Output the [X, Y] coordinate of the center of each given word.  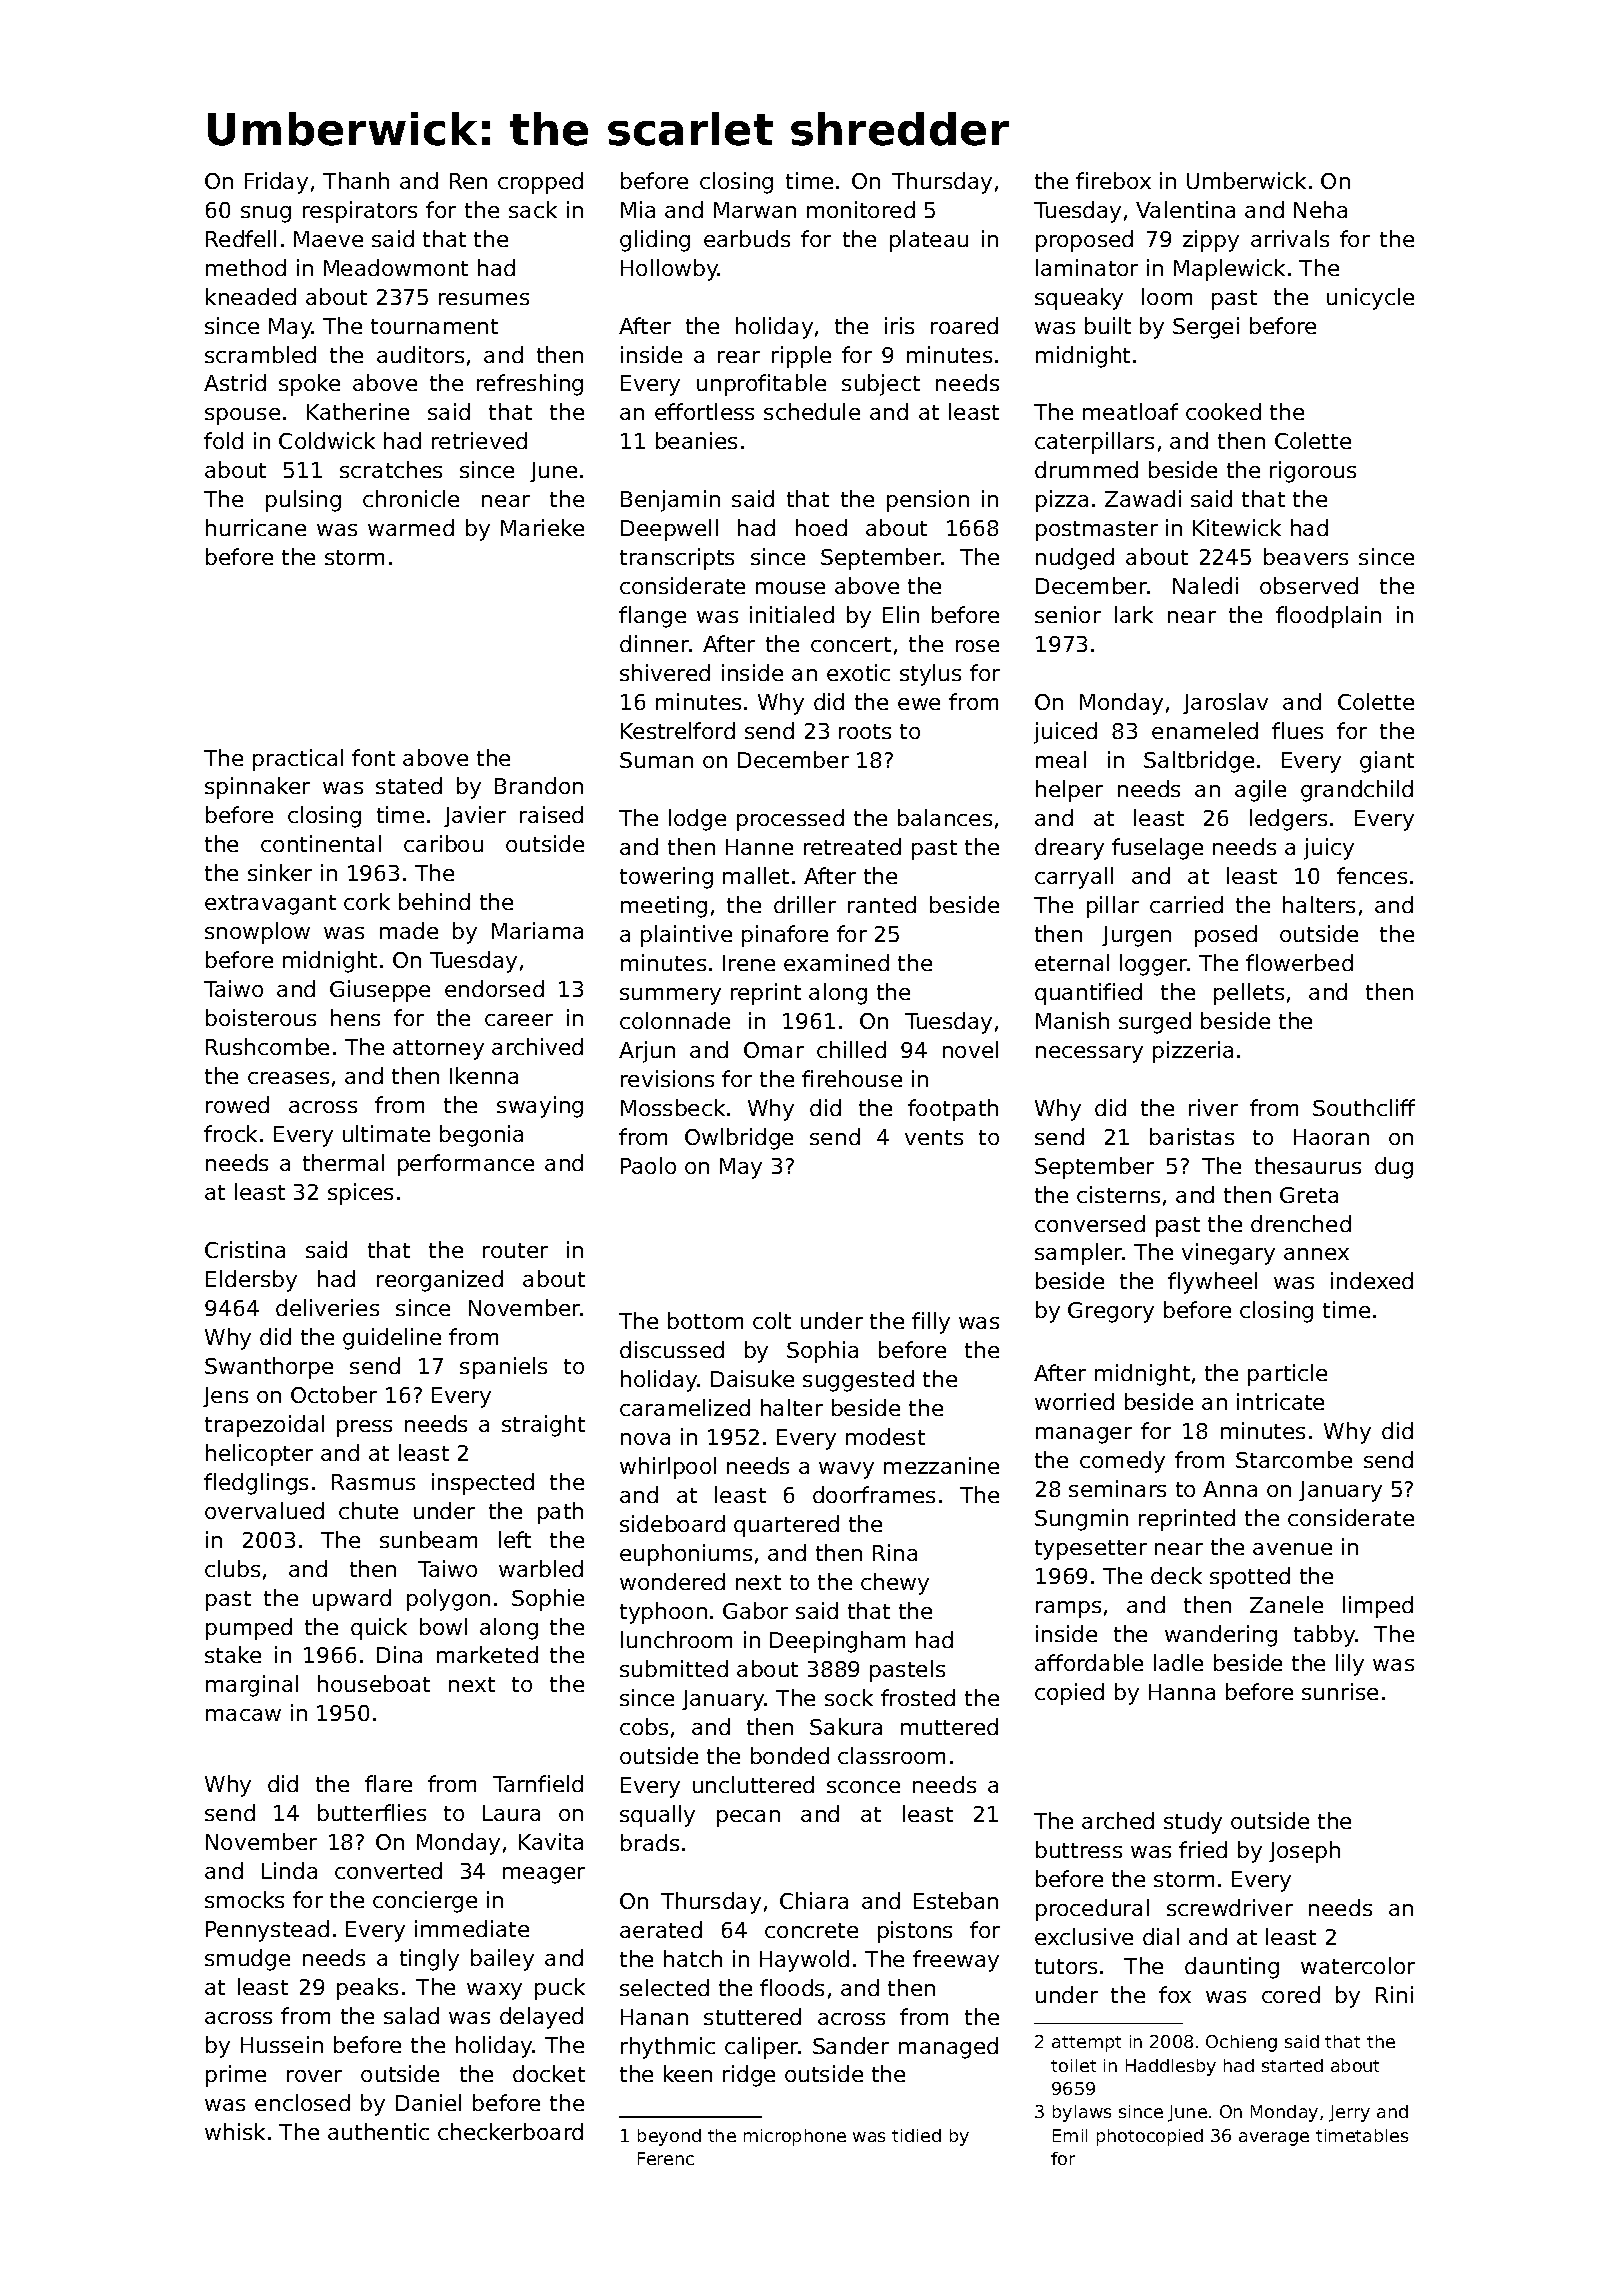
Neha [1320, 209]
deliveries [327, 1307]
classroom [891, 1755]
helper [1069, 791]
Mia [638, 209]
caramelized [685, 1407]
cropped [540, 183]
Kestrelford [678, 730]
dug [1394, 1168]
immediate [472, 1928]
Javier [475, 816]
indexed [1372, 1280]
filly [931, 1323]
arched [1118, 1820]
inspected [483, 1484]
